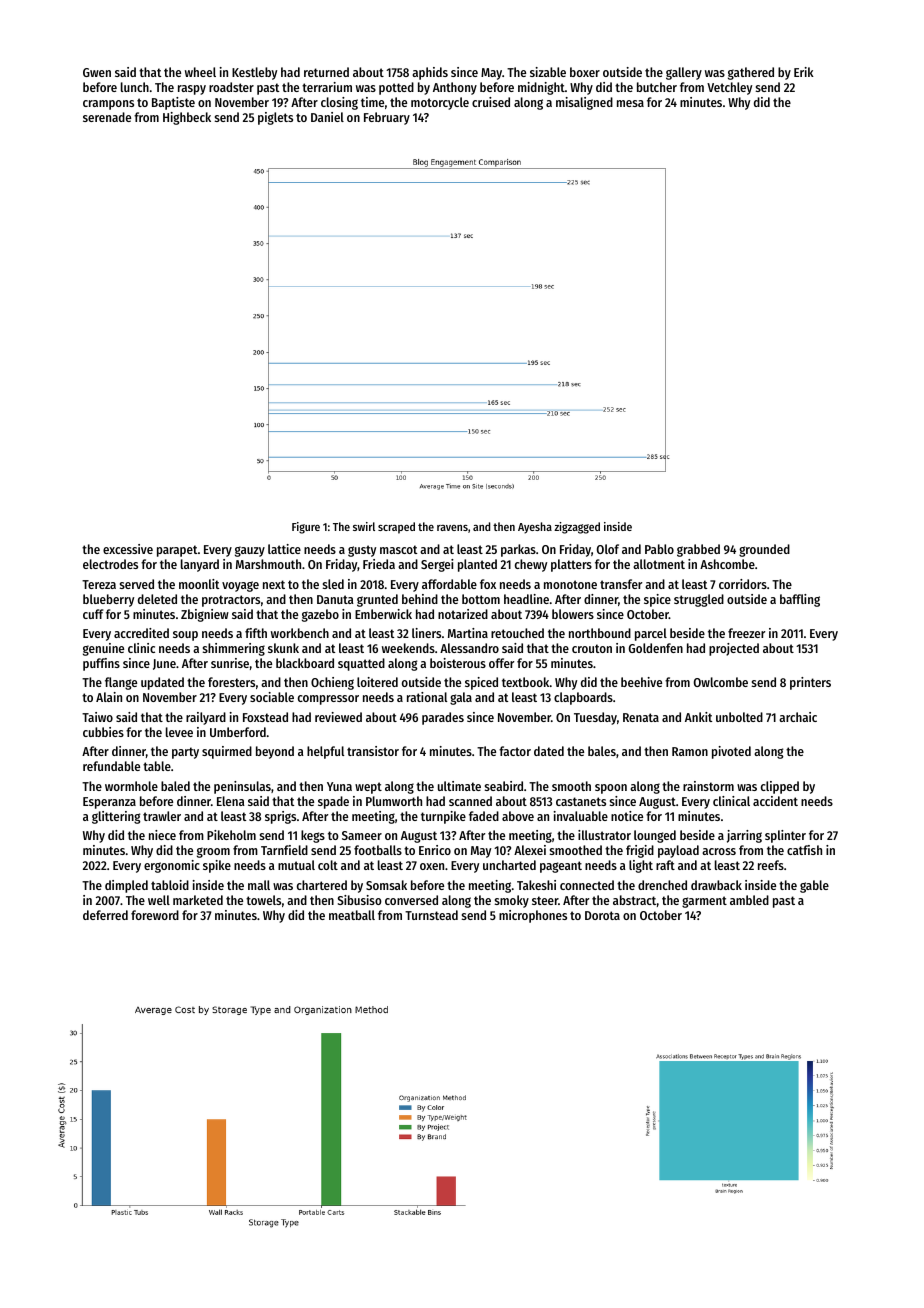  I want to click on glittering, so click(116, 817).
